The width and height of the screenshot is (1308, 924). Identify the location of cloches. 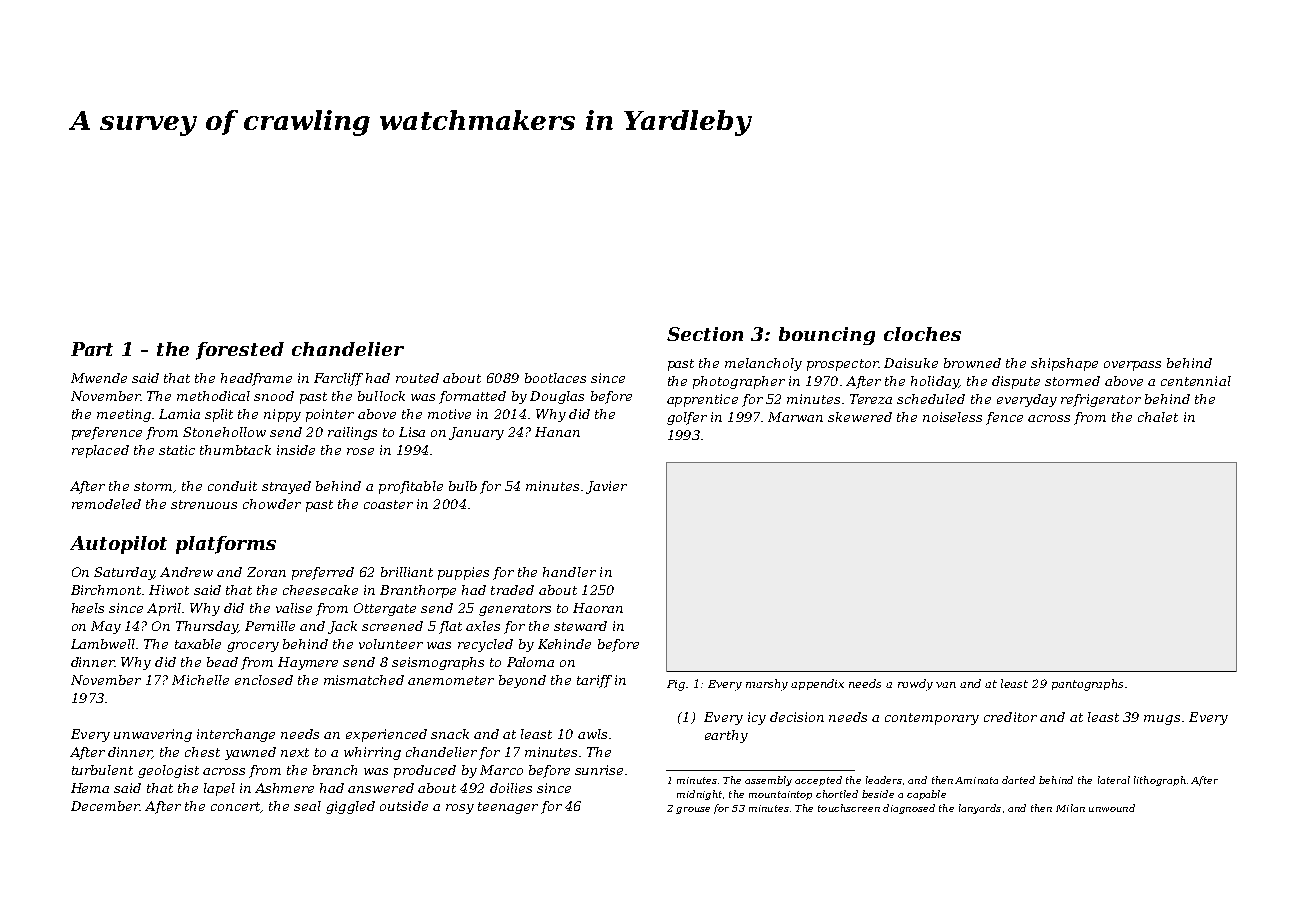
(922, 334).
